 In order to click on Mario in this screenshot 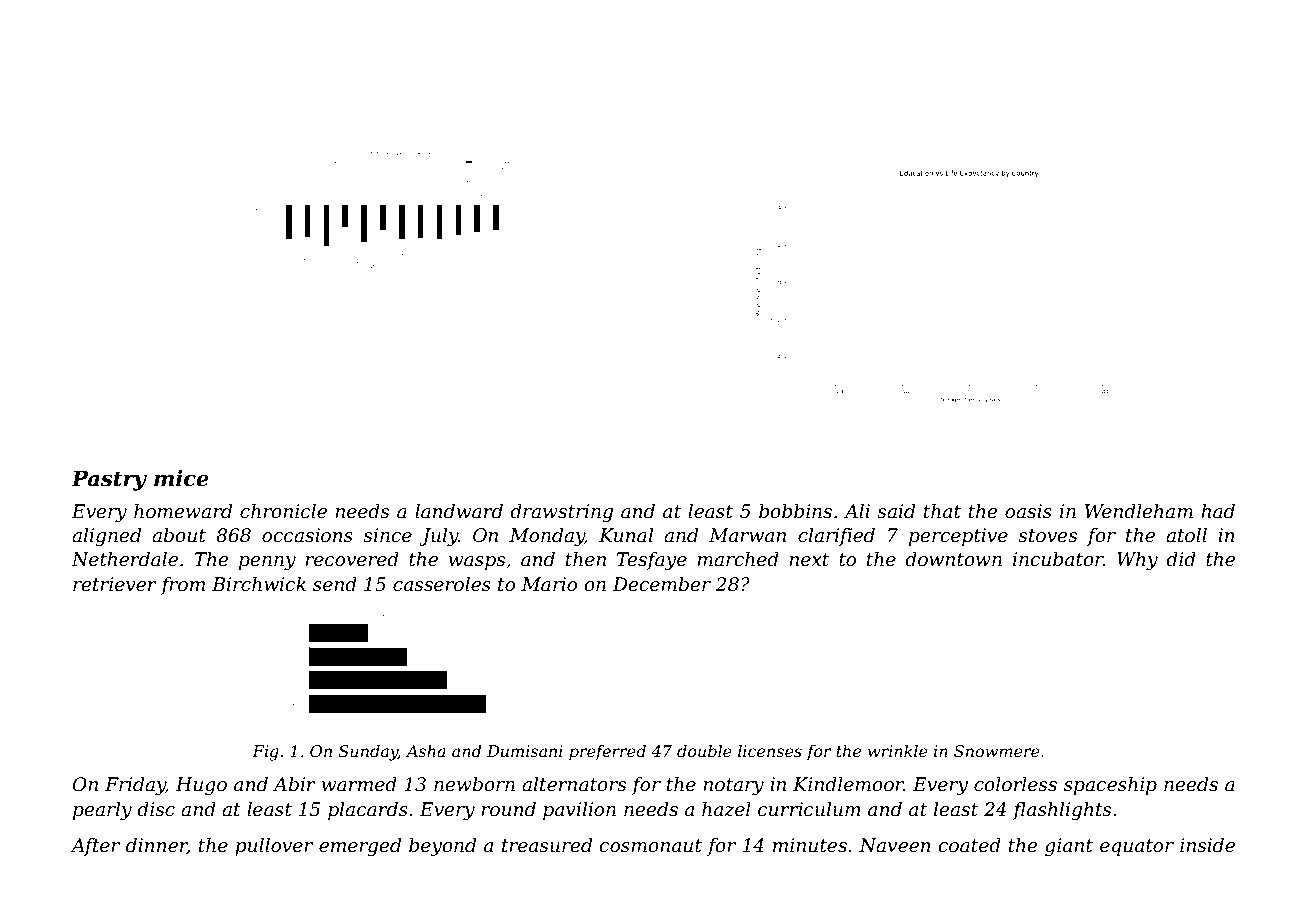, I will do `click(549, 584)`.
